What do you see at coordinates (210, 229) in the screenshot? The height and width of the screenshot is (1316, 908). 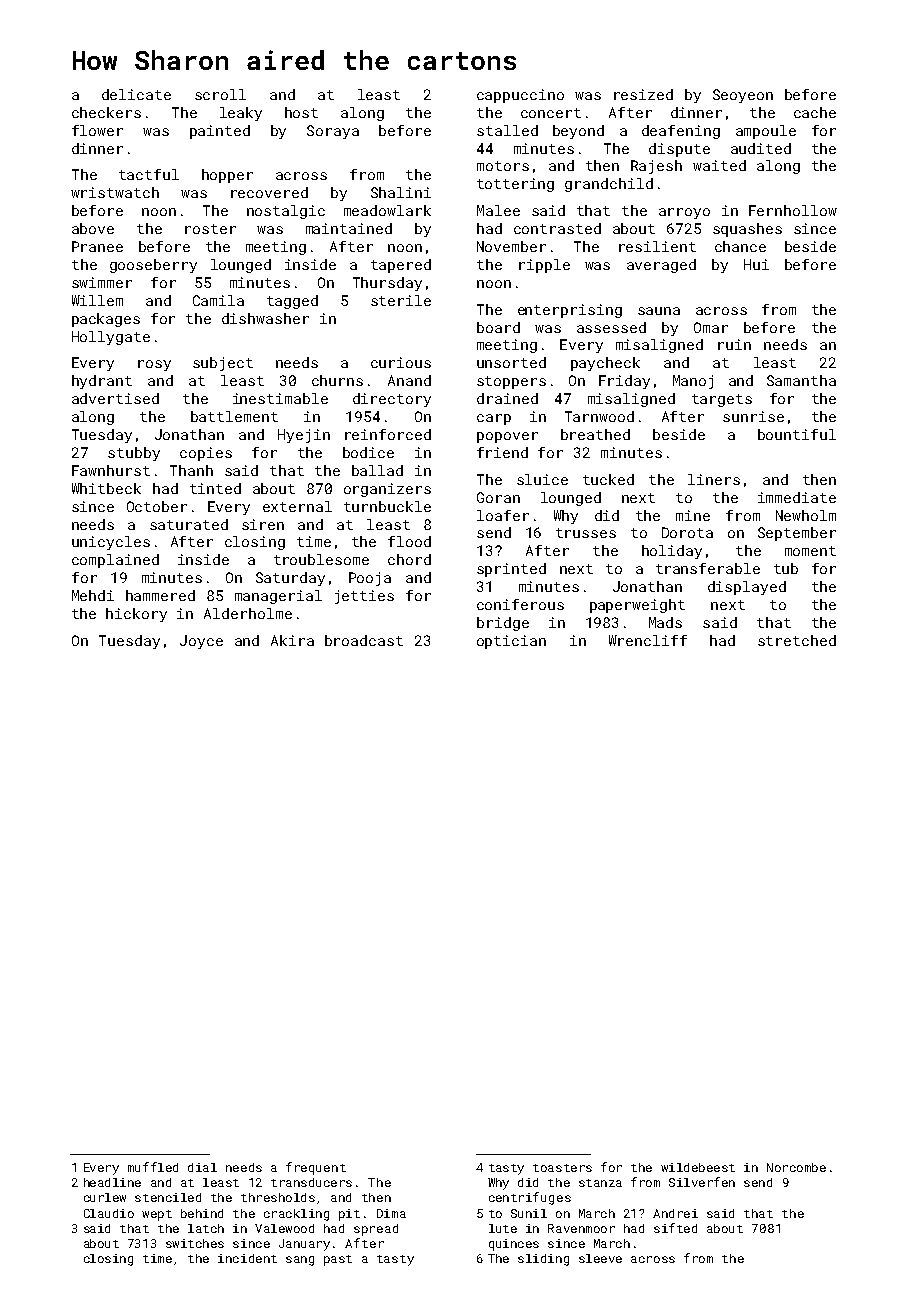 I see `roster` at bounding box center [210, 229].
